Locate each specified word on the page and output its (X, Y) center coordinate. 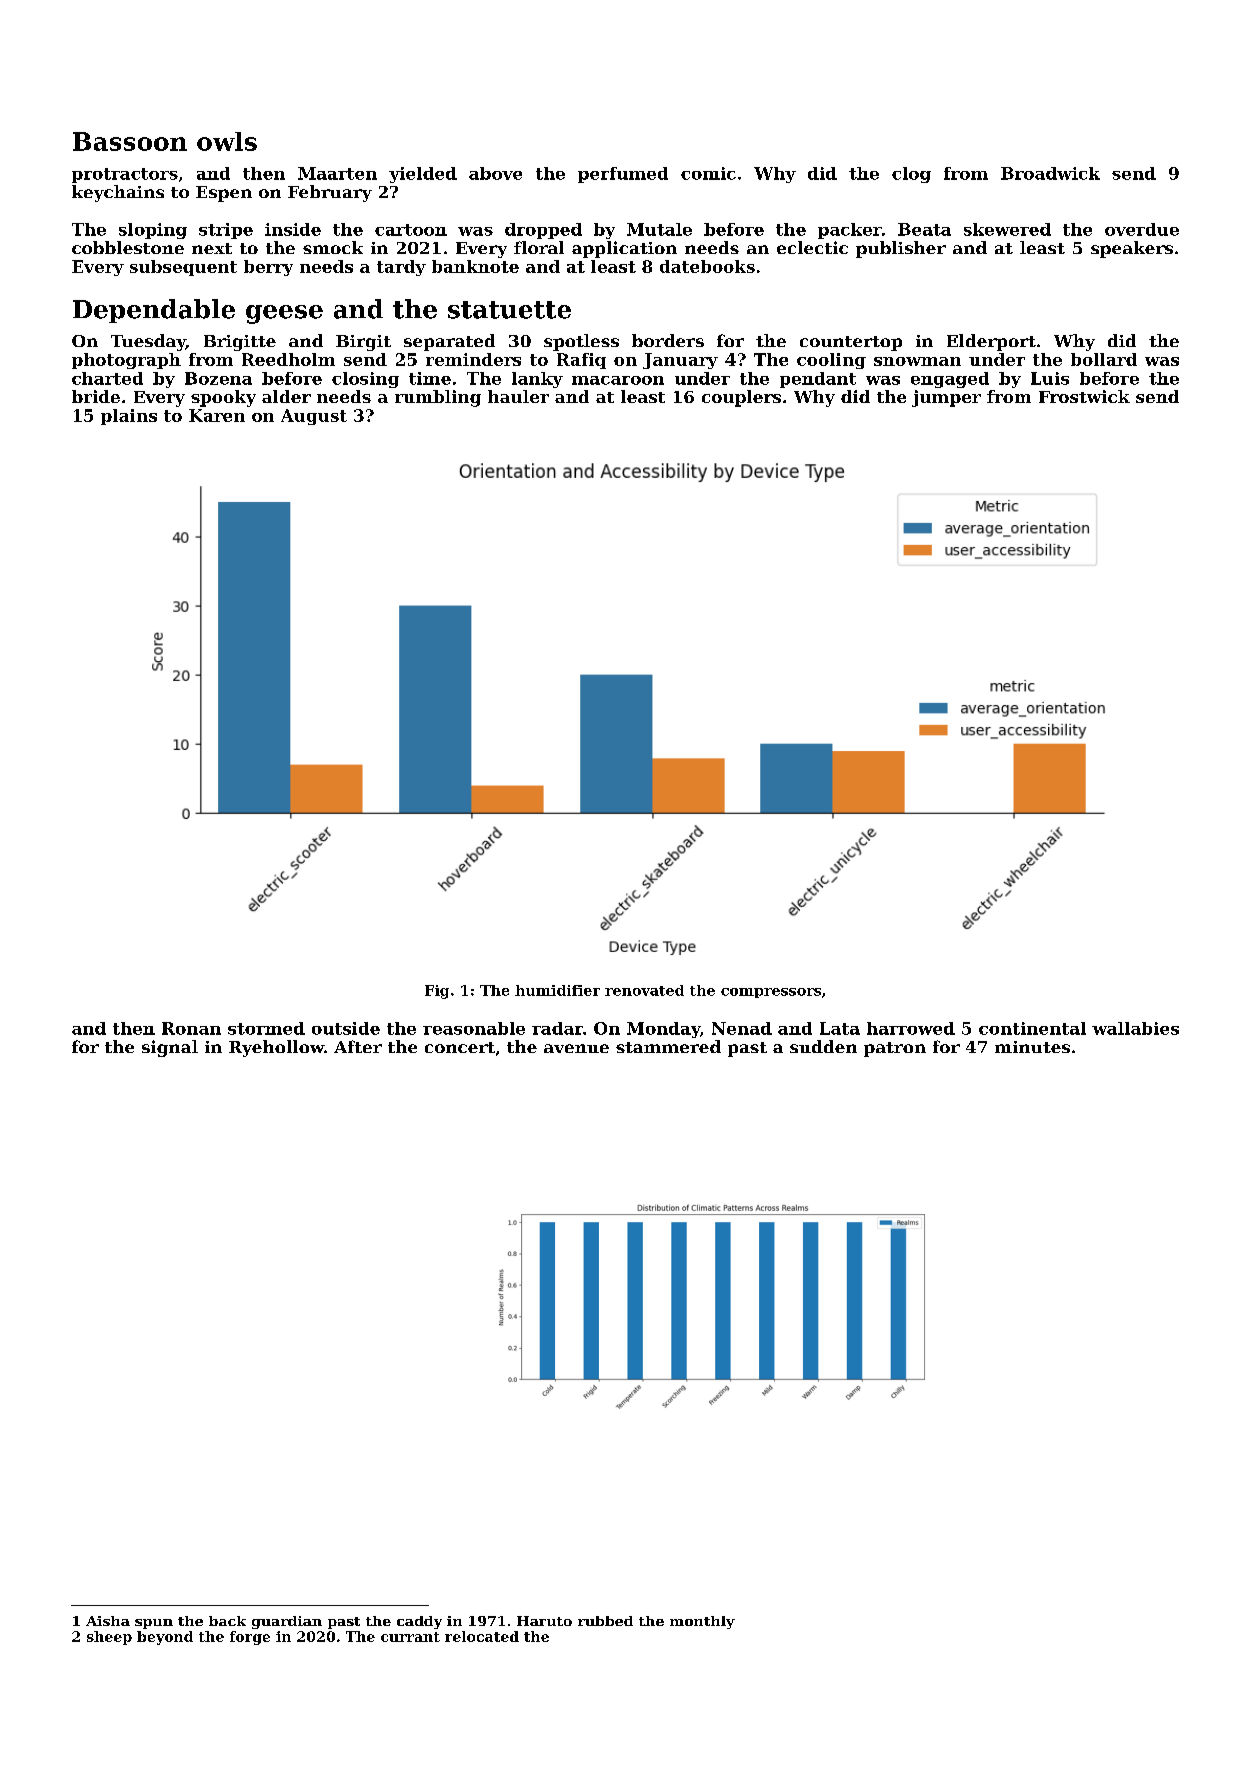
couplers (741, 398)
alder (286, 396)
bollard (1104, 359)
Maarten (337, 173)
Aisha (108, 1621)
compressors (771, 993)
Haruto (544, 1621)
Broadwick (1050, 173)
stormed (266, 1028)
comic (708, 173)
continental (1032, 1028)
